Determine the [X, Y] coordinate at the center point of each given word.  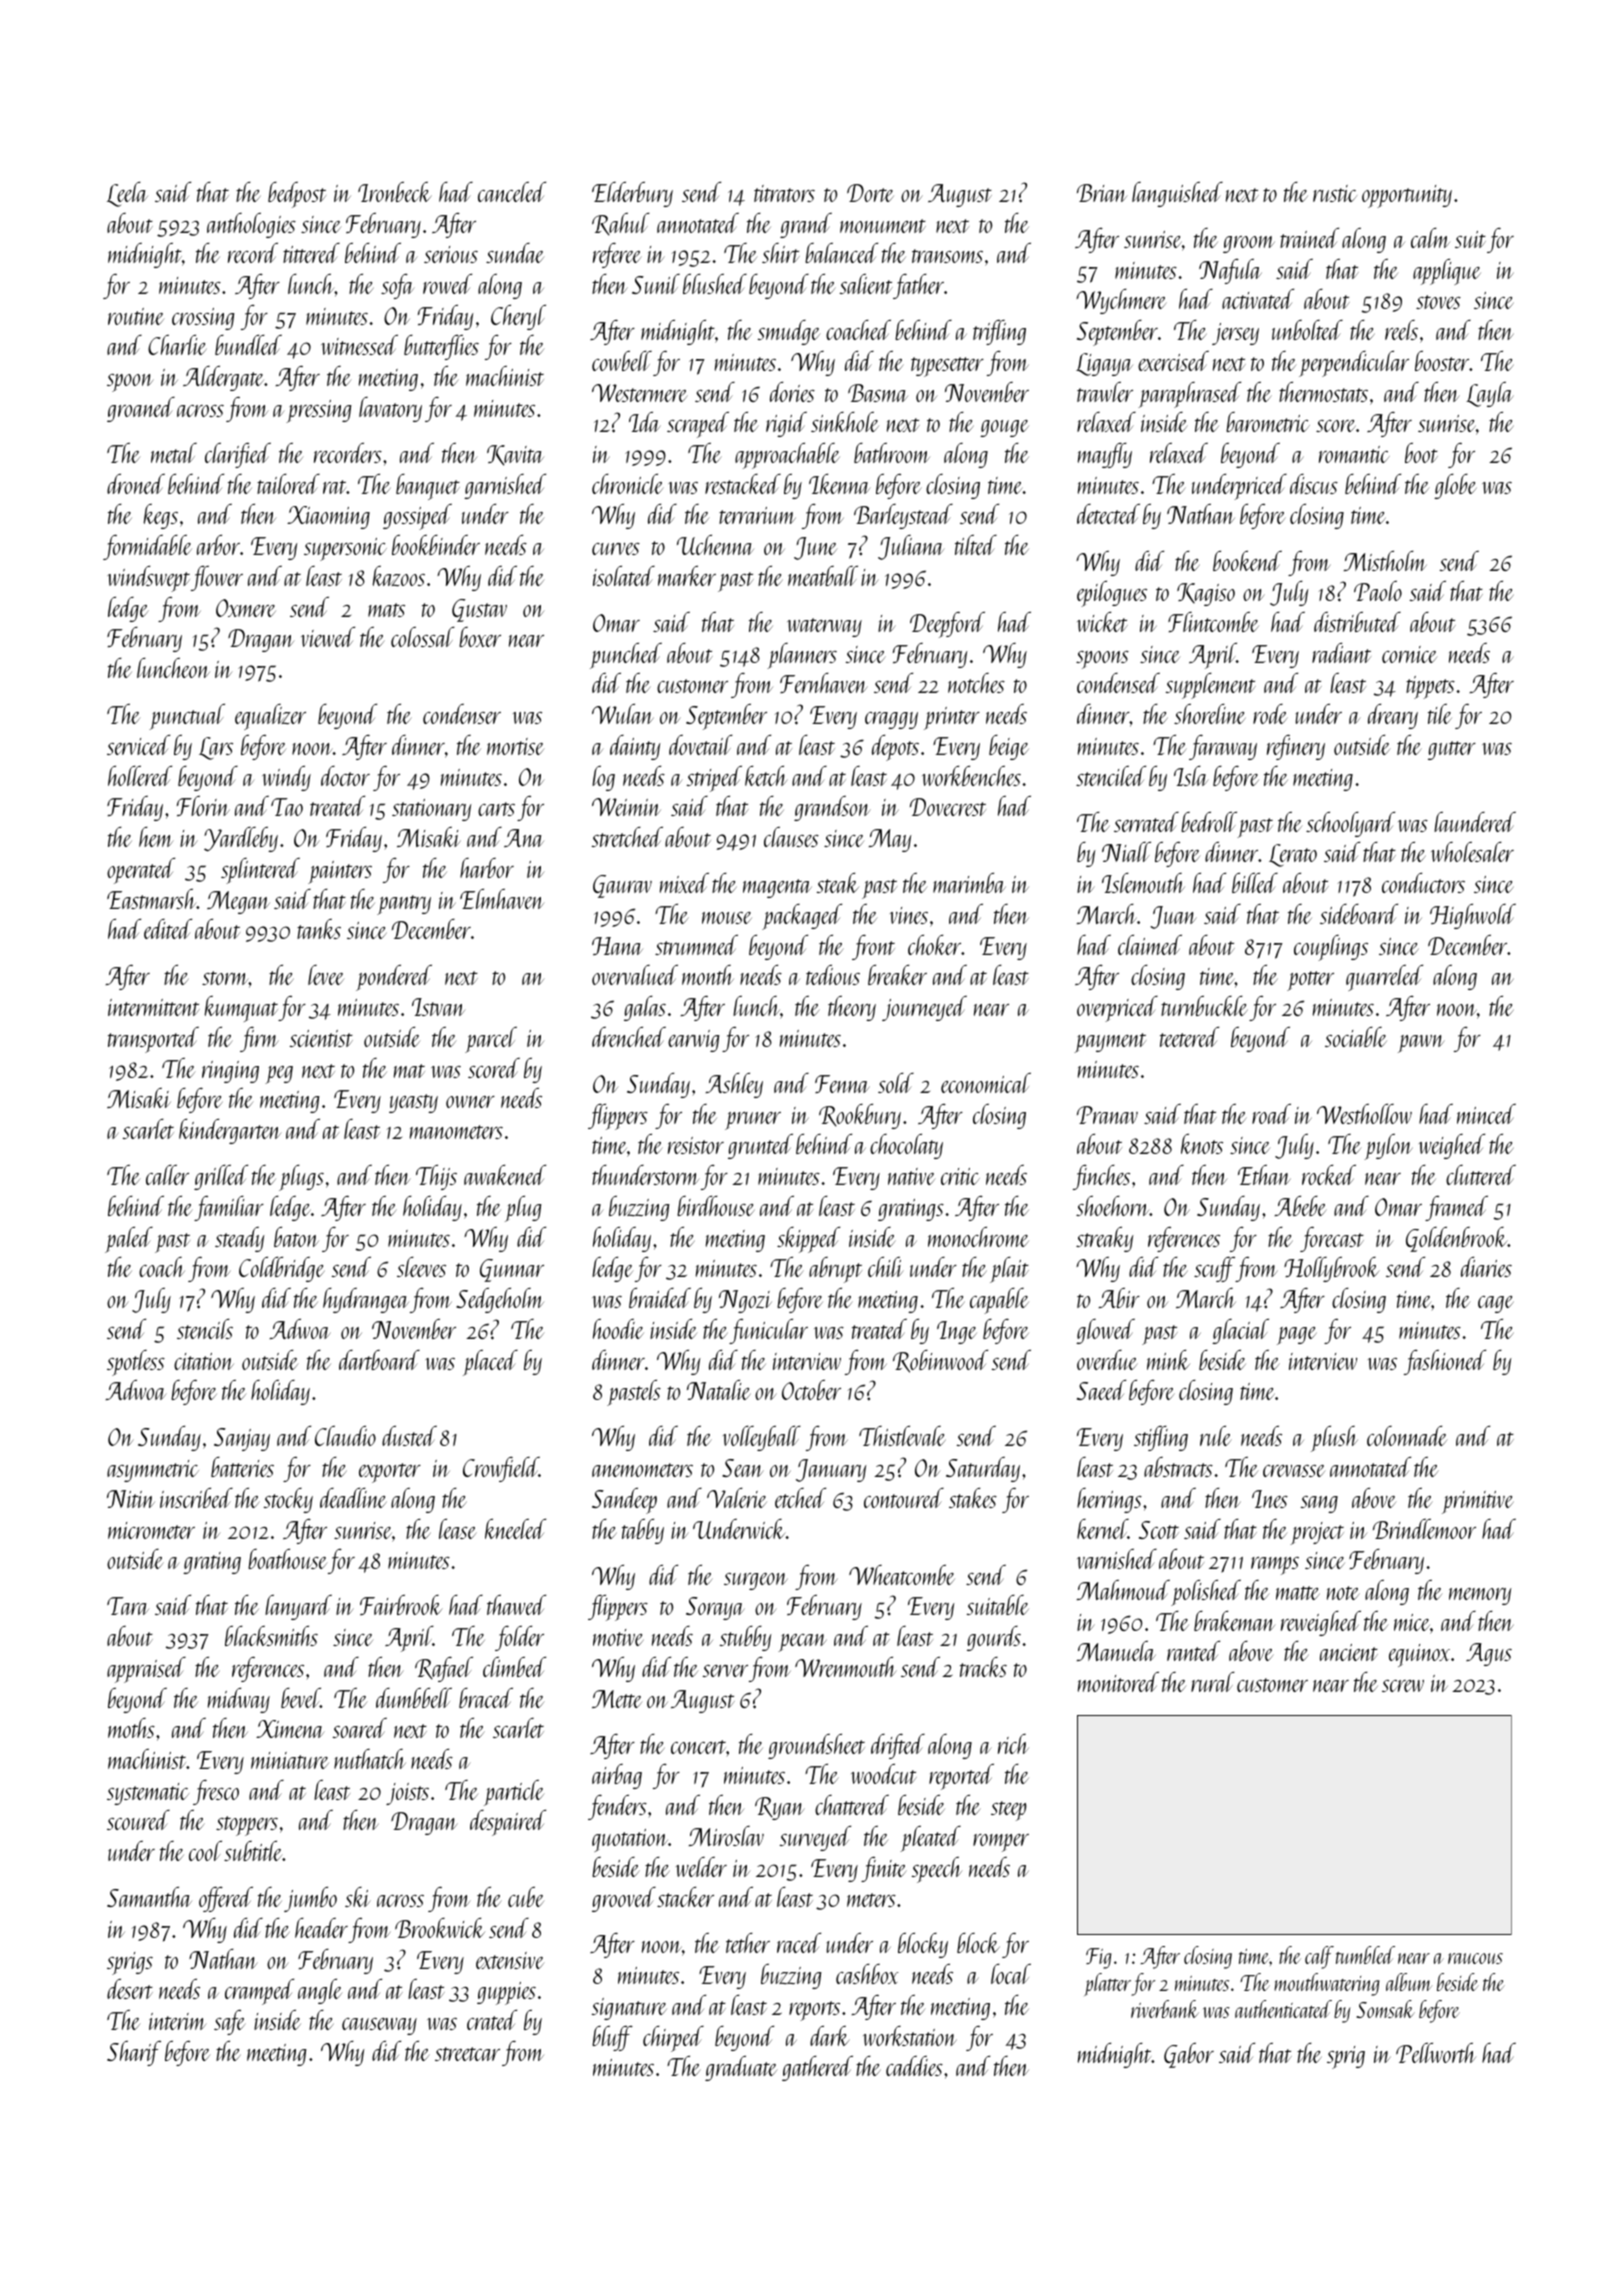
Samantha [149, 1897]
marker [687, 576]
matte [1298, 1593]
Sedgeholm [500, 1300]
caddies [914, 2066]
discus [1314, 484]
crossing [203, 319]
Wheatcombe [902, 1575]
